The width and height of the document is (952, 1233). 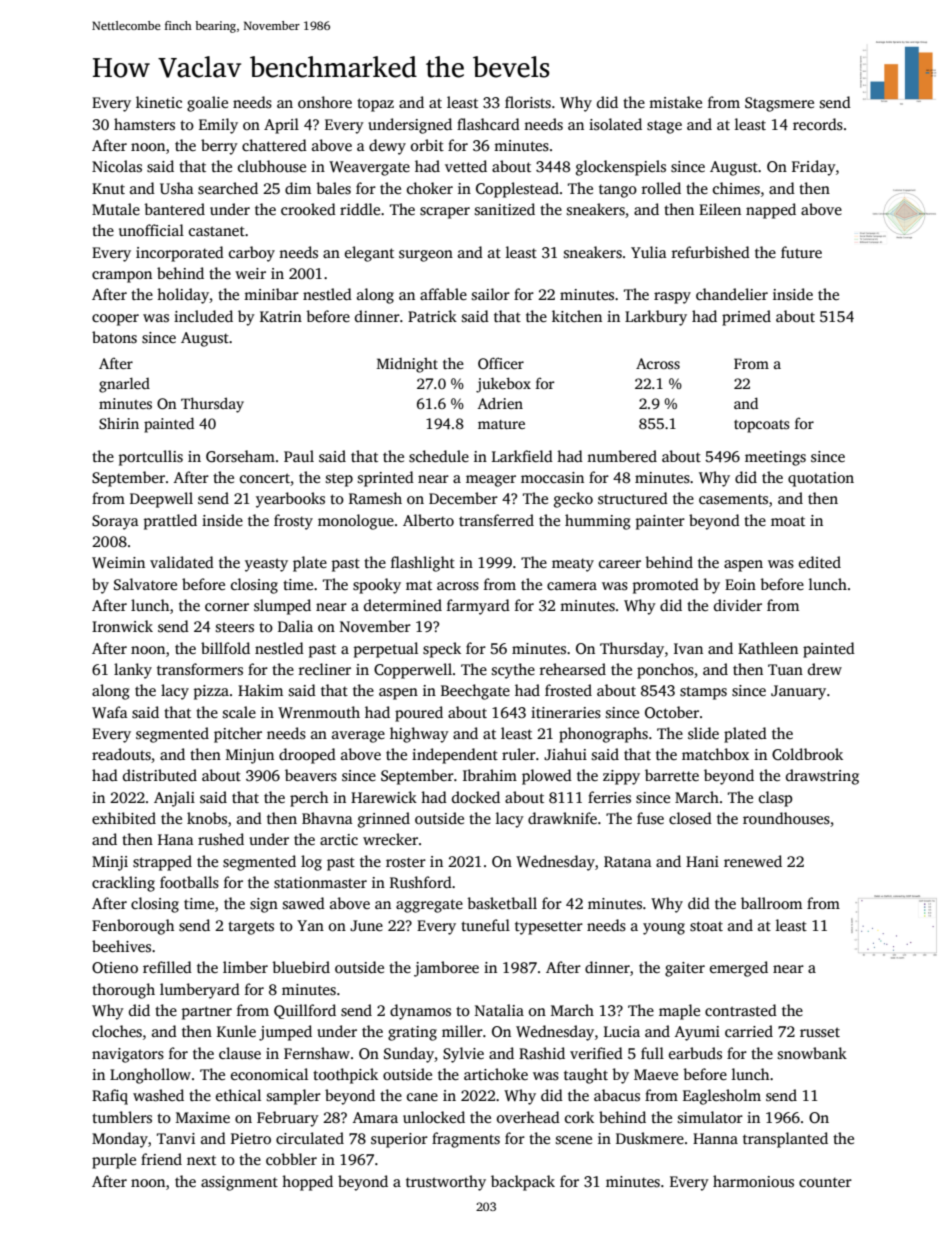 I want to click on edited, so click(x=820, y=562).
